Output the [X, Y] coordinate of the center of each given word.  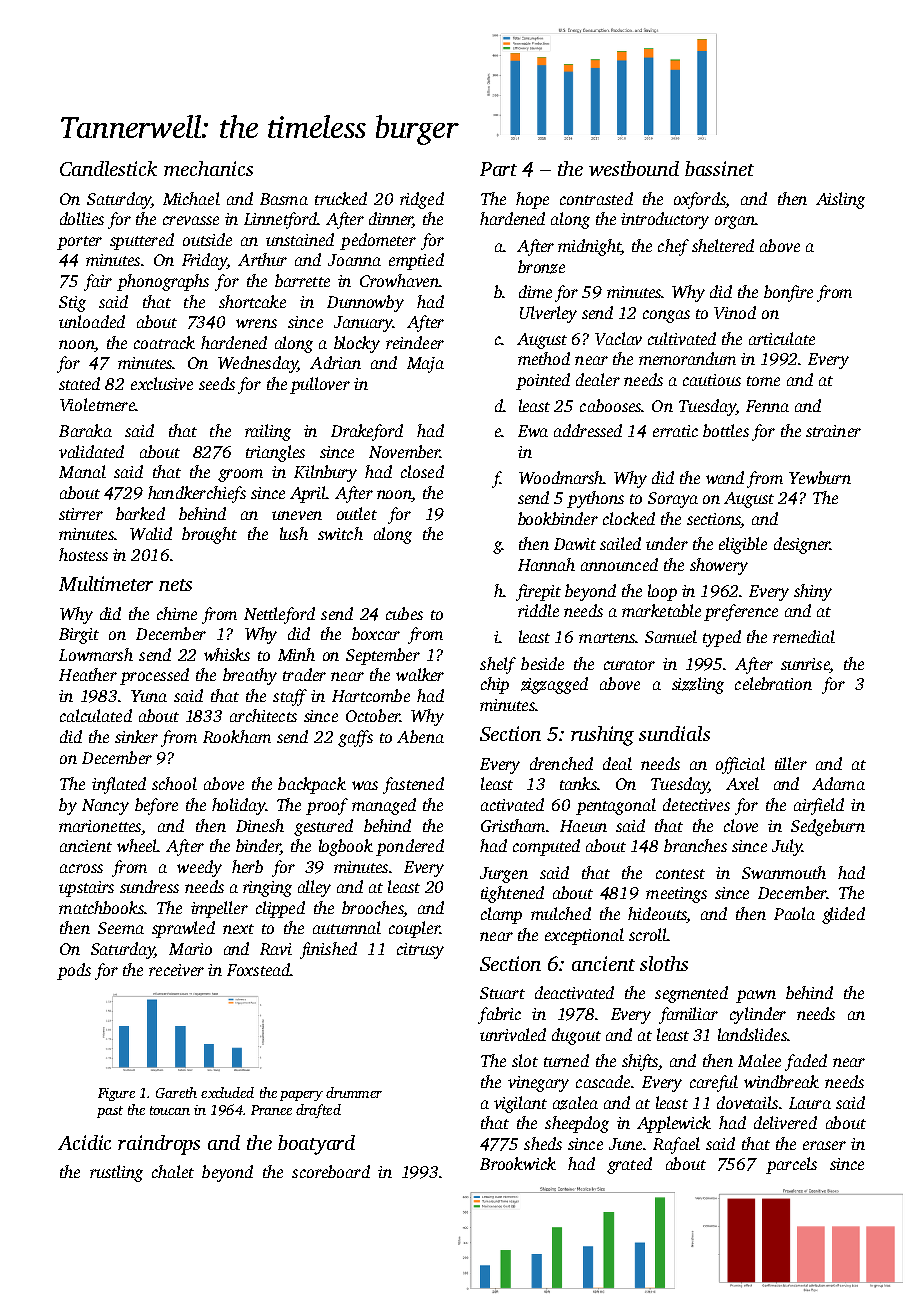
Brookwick [518, 1163]
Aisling [840, 200]
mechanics [208, 168]
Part [498, 169]
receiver [176, 970]
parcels [791, 1165]
